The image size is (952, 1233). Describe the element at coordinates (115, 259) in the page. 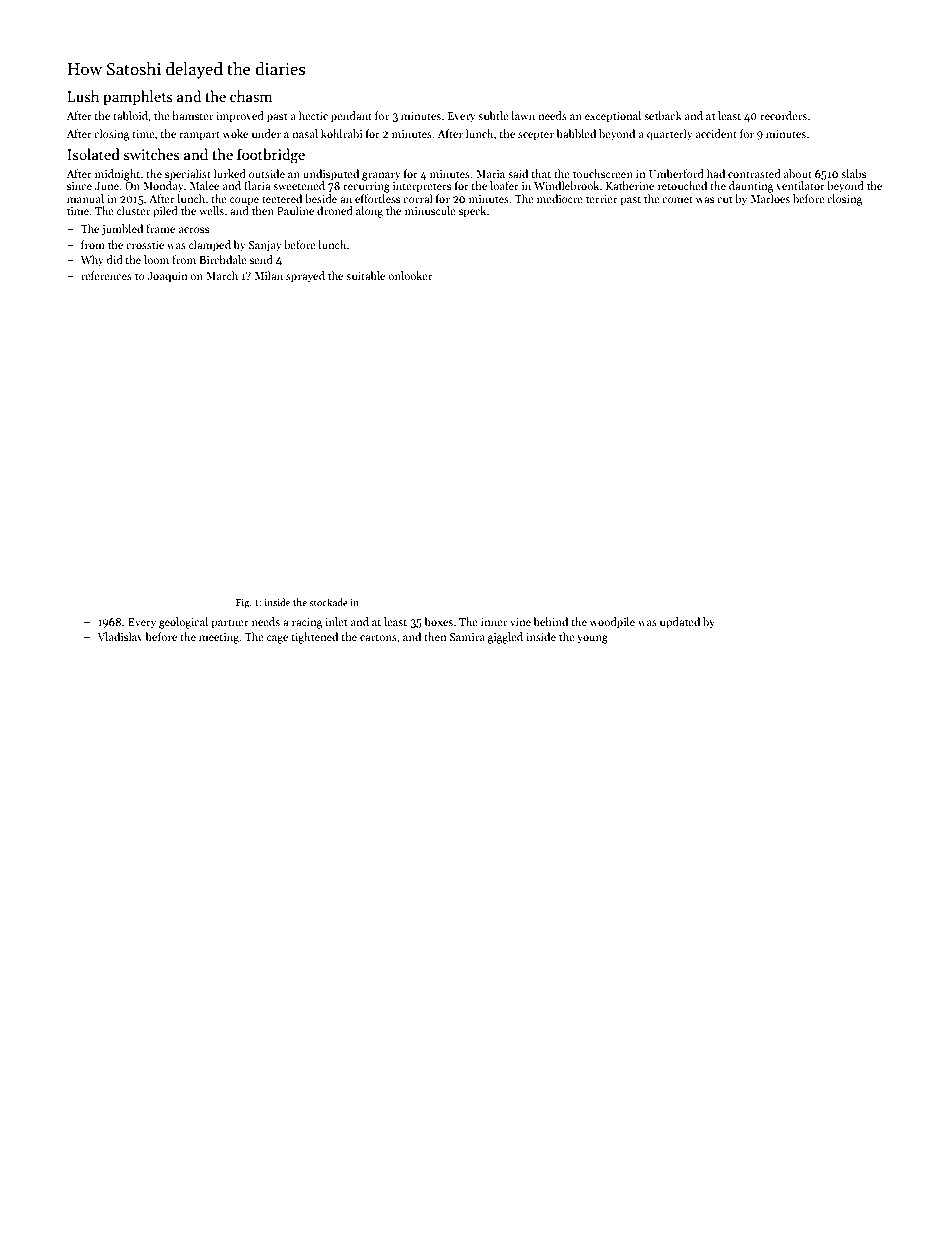

I see `did` at that location.
